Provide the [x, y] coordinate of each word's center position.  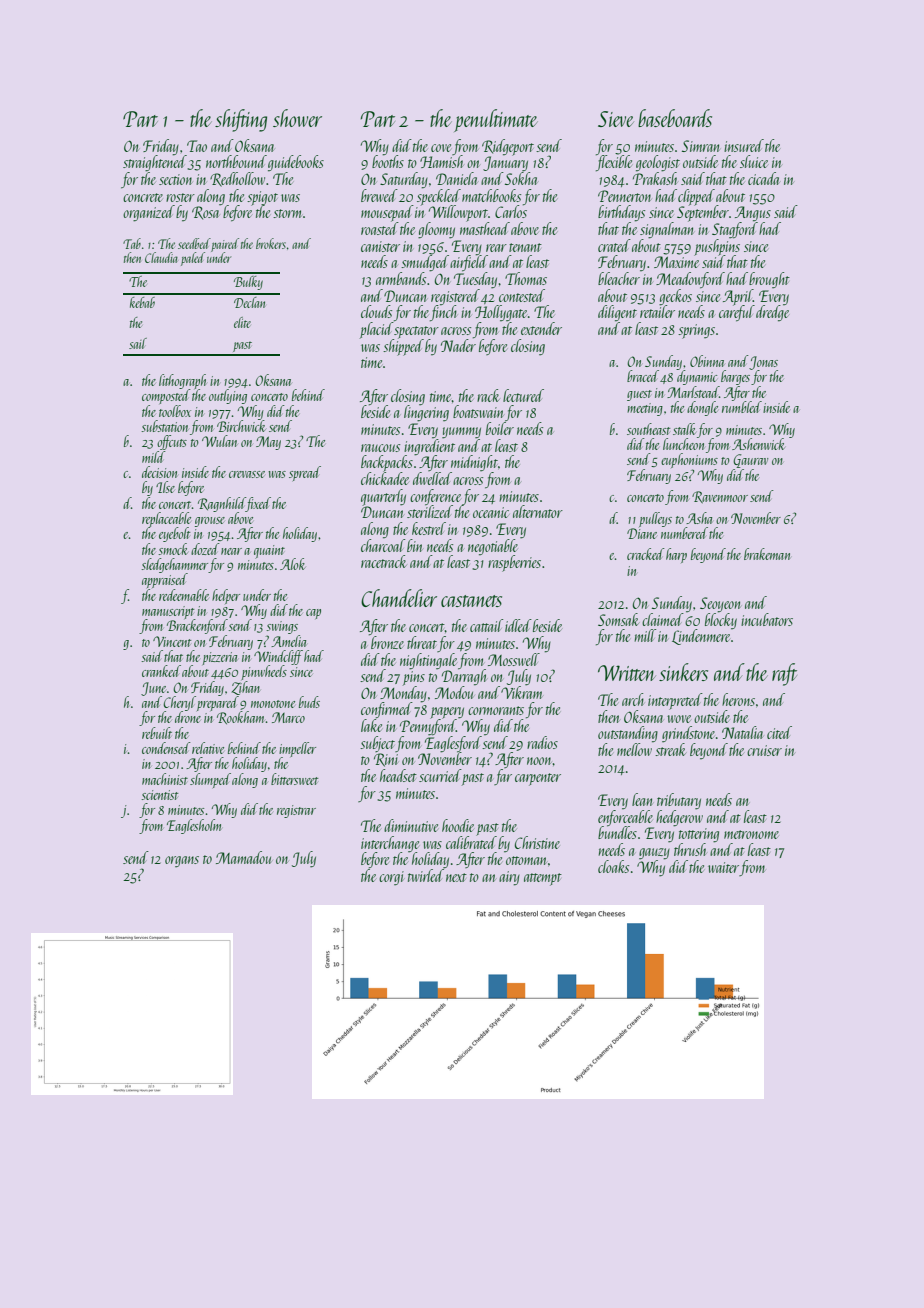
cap [313, 614]
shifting [241, 120]
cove [441, 148]
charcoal [383, 545]
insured [744, 145]
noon [539, 761]
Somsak [618, 619]
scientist [159, 795]
